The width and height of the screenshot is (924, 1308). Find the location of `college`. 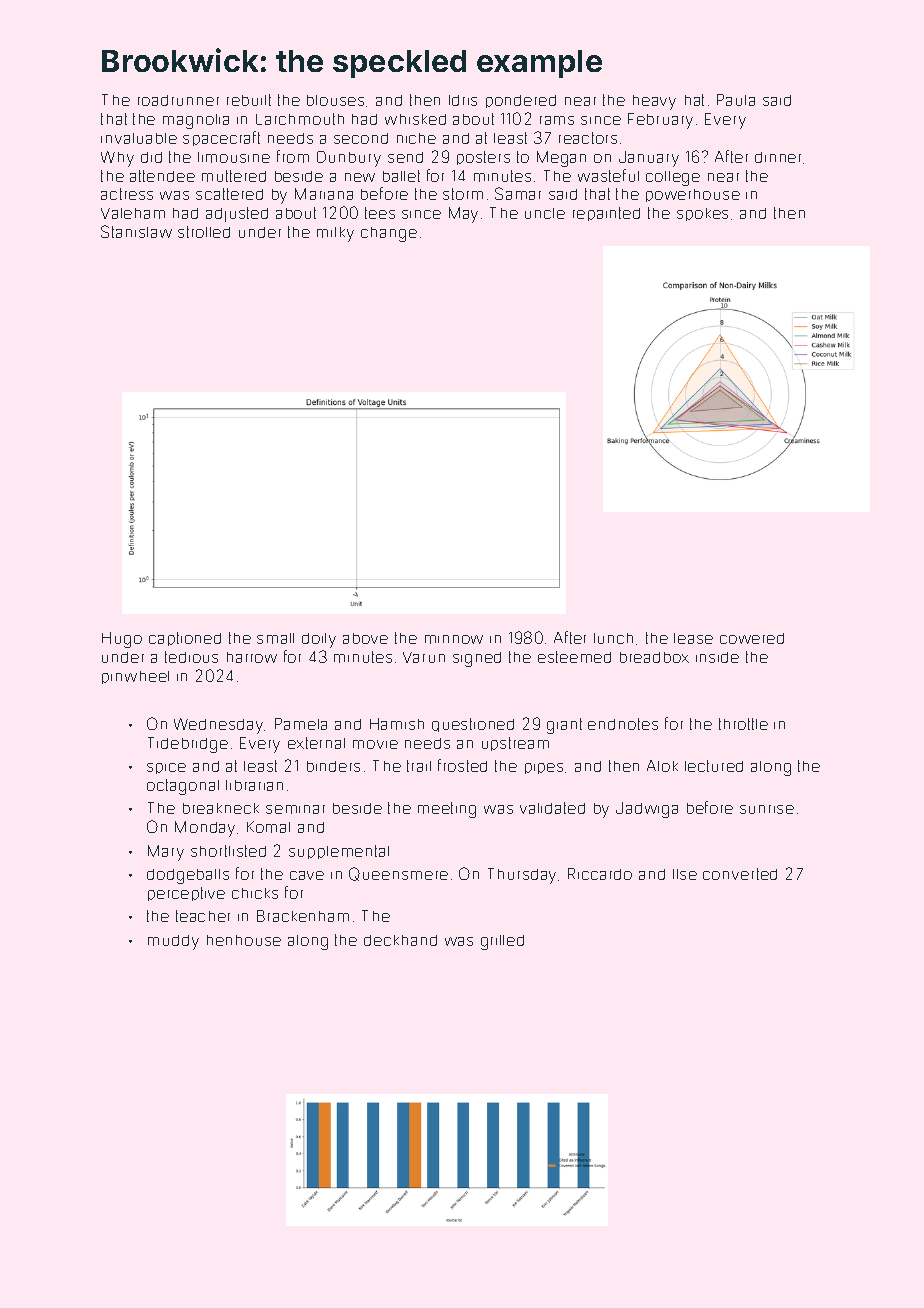

college is located at coordinates (673, 178).
